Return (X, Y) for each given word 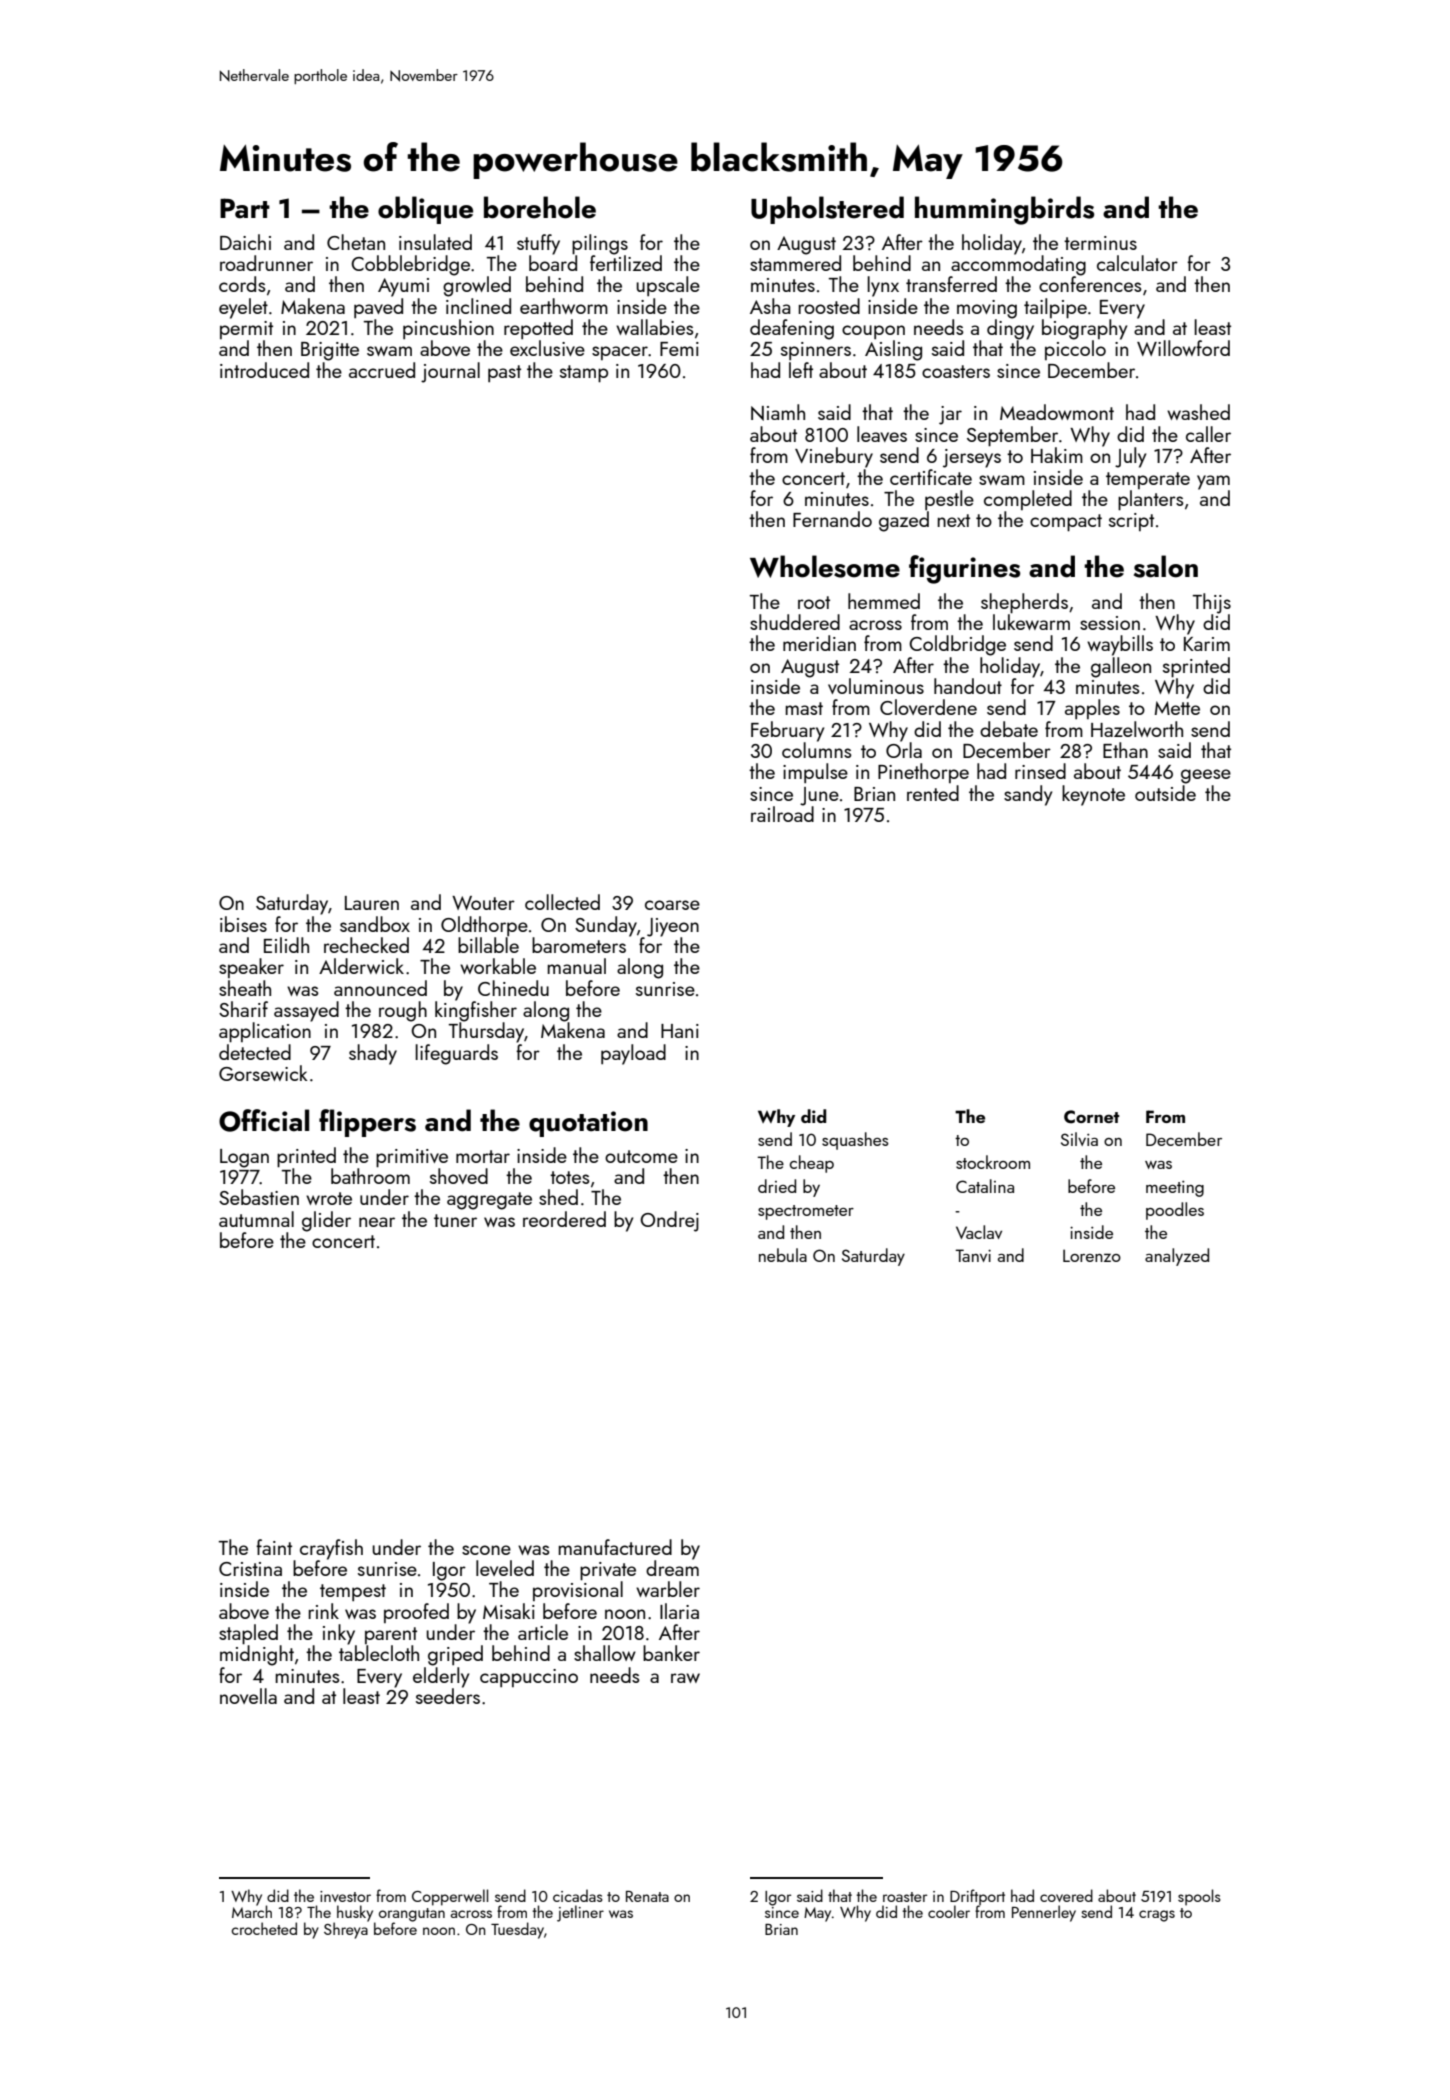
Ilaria (679, 1611)
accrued (382, 370)
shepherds (1024, 603)
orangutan (412, 1915)
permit (246, 330)
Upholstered (827, 210)
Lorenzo (1092, 1255)
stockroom (993, 1162)
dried (777, 1186)
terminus (1100, 243)
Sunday (606, 926)
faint (274, 1547)
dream (672, 1568)
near (377, 1222)
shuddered (795, 622)
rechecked (366, 945)
